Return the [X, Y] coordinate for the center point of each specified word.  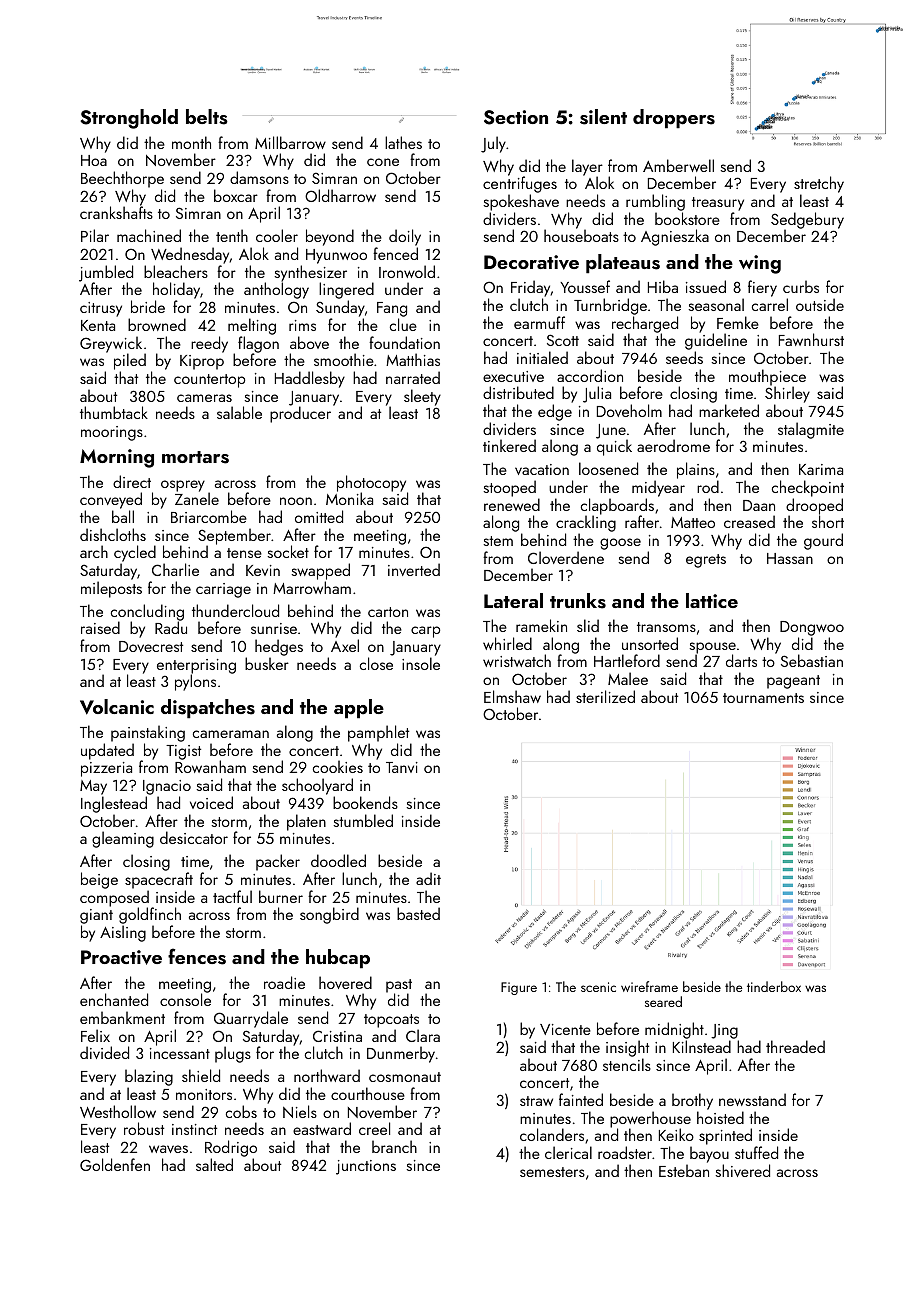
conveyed [111, 500]
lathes [403, 142]
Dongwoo [812, 628]
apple [359, 709]
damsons [259, 177]
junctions [366, 1167]
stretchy [819, 184]
